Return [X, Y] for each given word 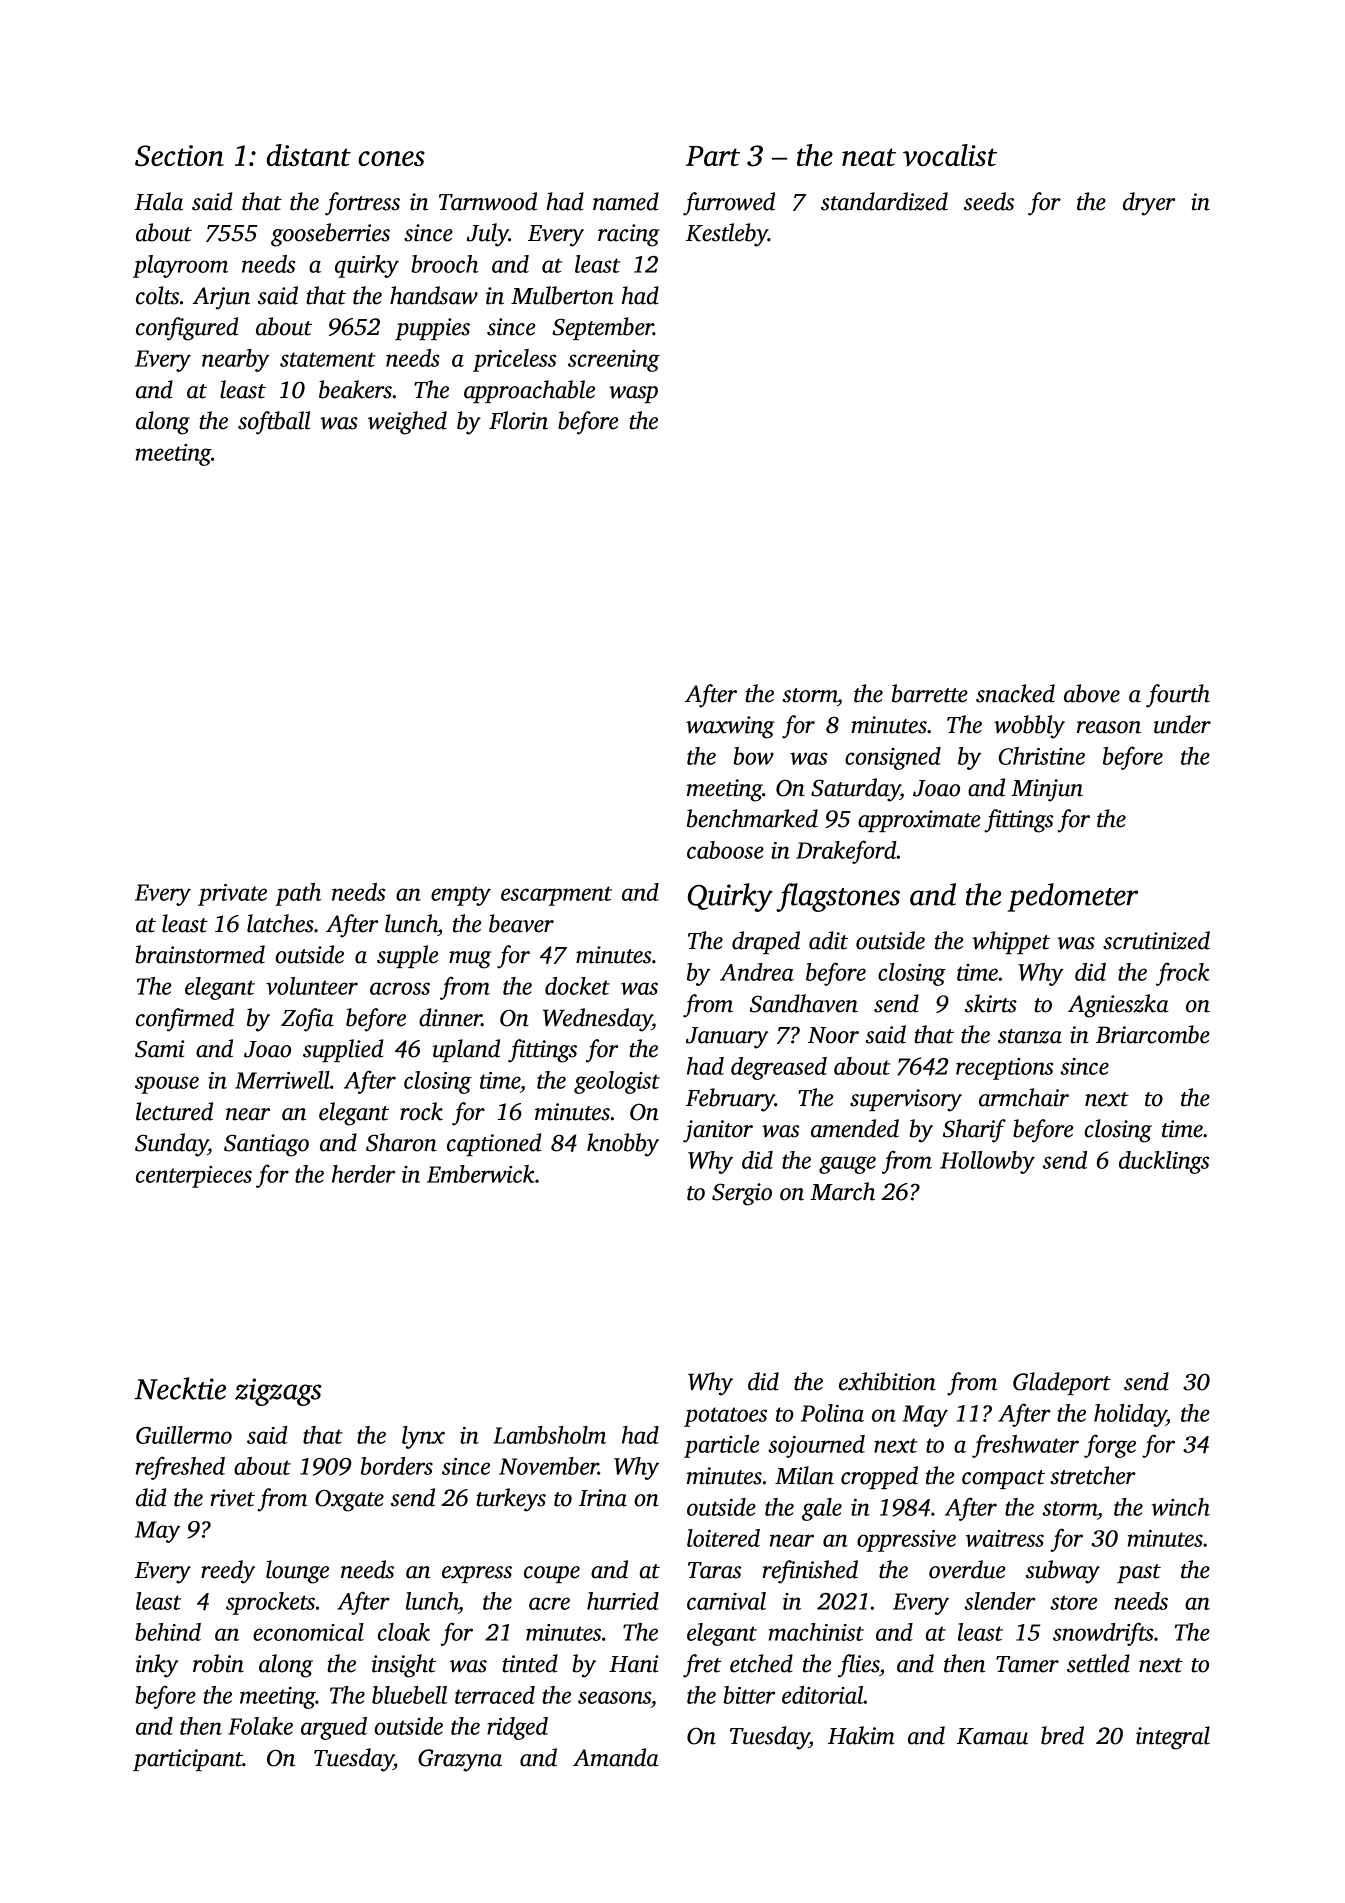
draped [766, 942]
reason [1109, 727]
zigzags [278, 1392]
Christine [1042, 756]
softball [274, 423]
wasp [633, 394]
